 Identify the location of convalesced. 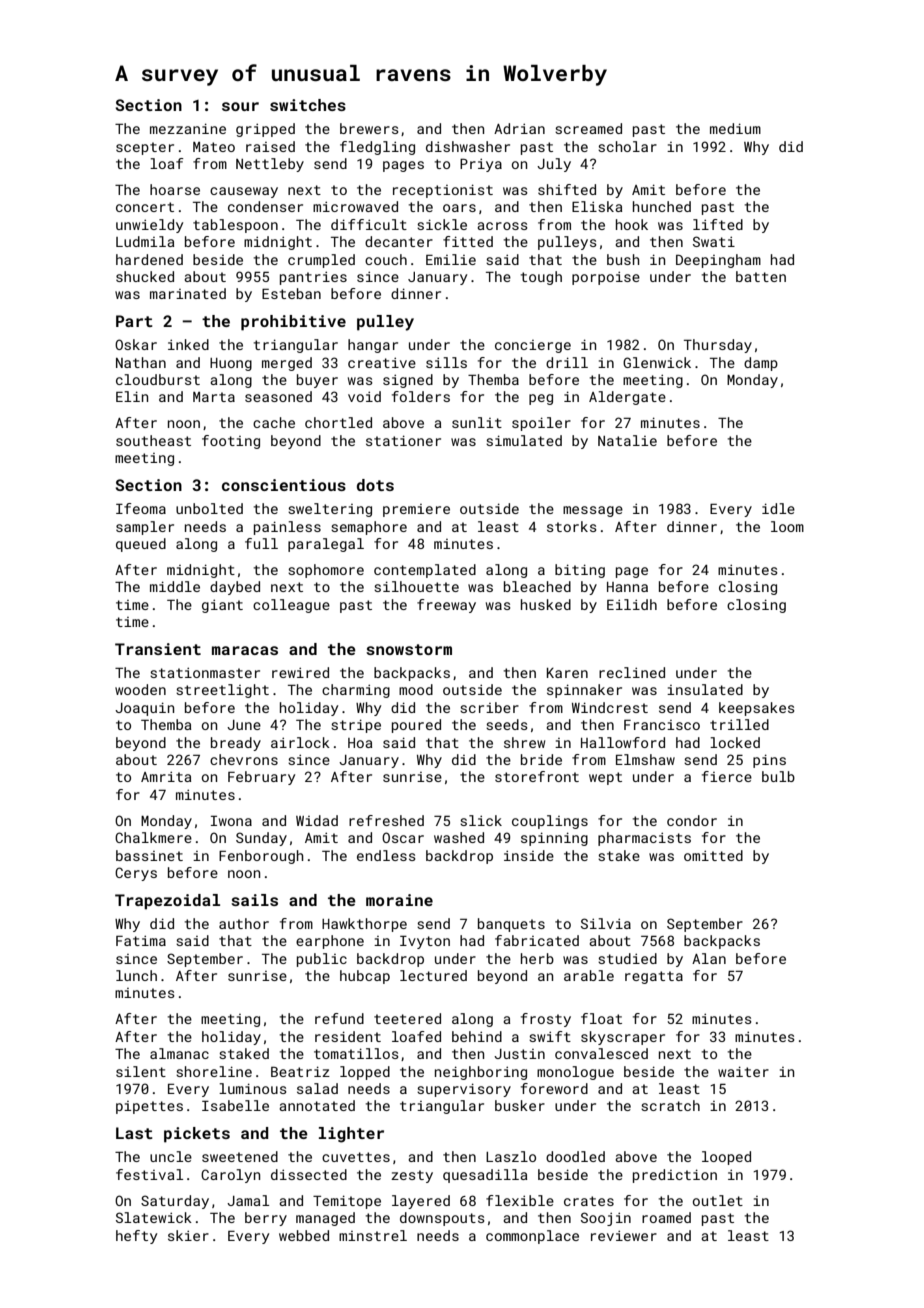
(601, 1053).
